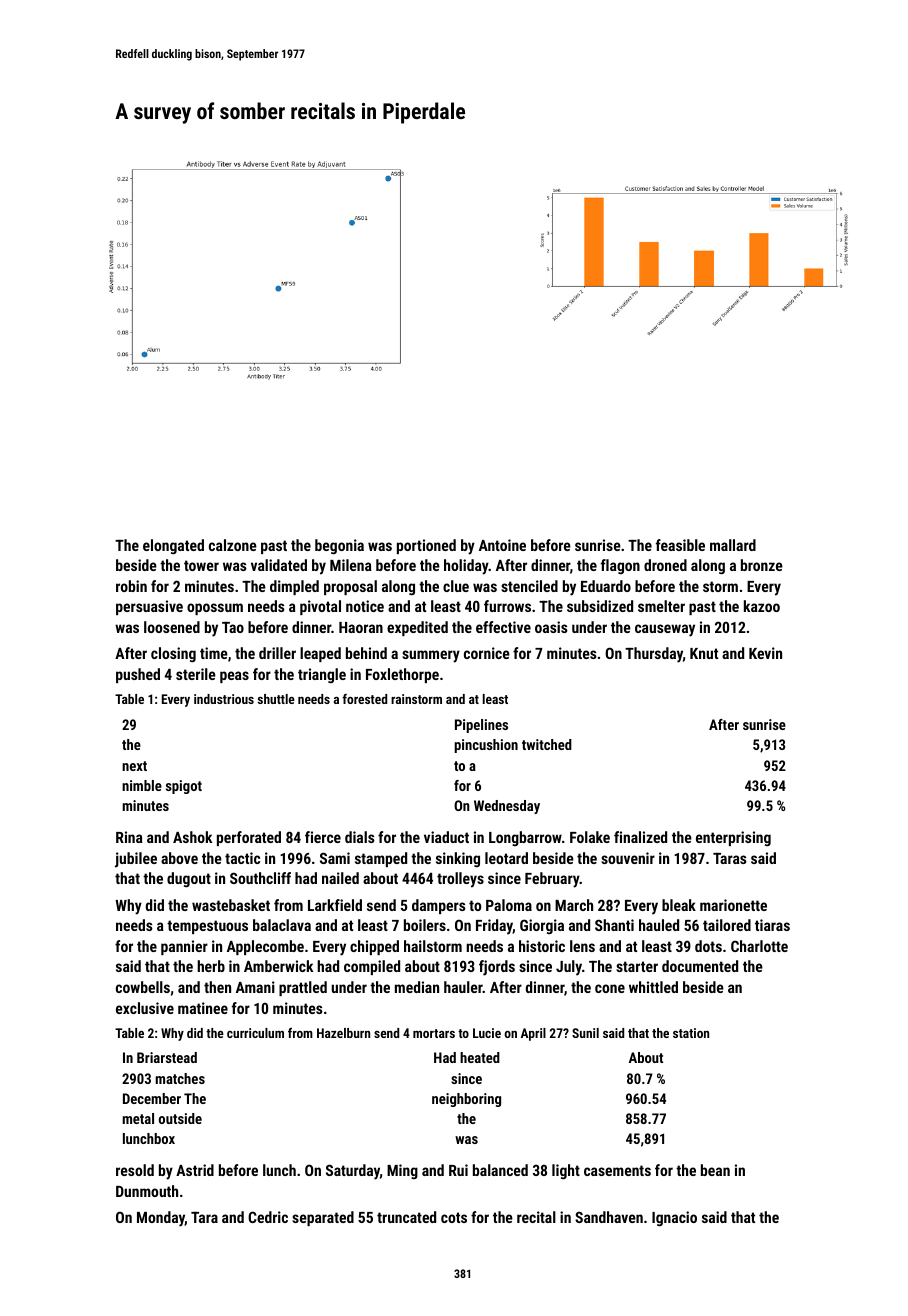 This page has height=1316, width=908. I want to click on validated, so click(279, 565).
